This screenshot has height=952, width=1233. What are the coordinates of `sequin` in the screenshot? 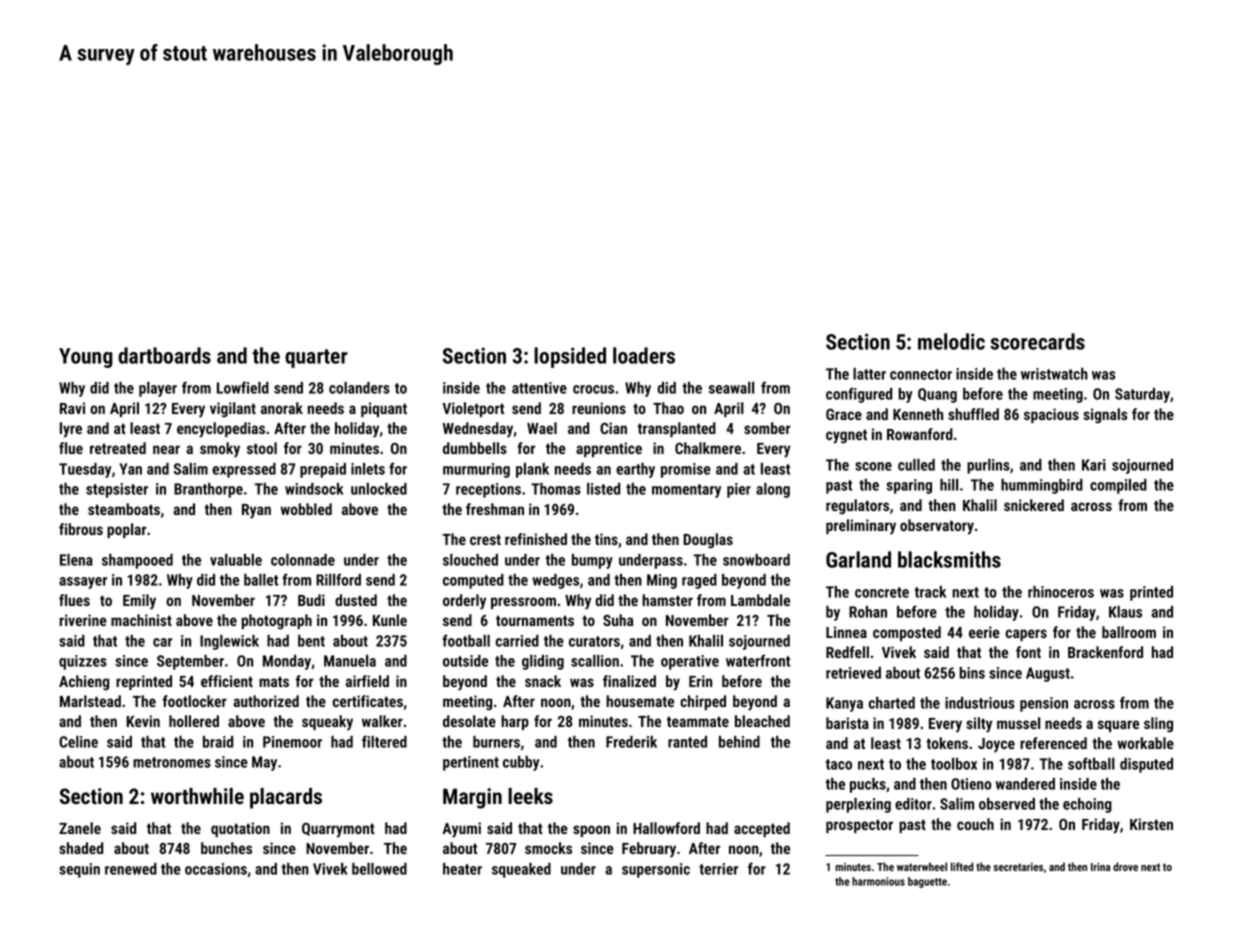 It's located at (79, 870).
